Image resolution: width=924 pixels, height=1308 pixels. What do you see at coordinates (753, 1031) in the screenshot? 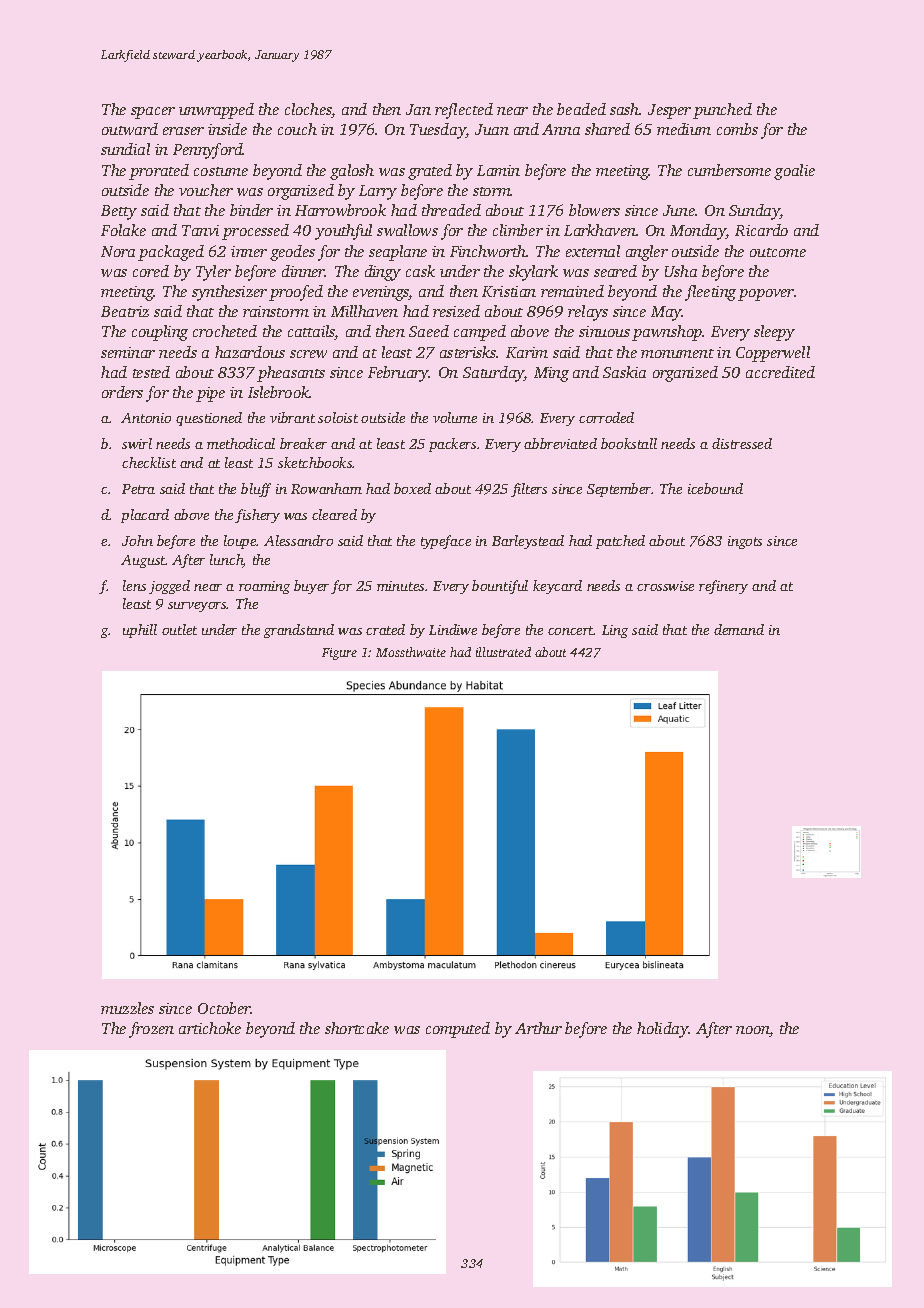
I see `noon` at bounding box center [753, 1031].
